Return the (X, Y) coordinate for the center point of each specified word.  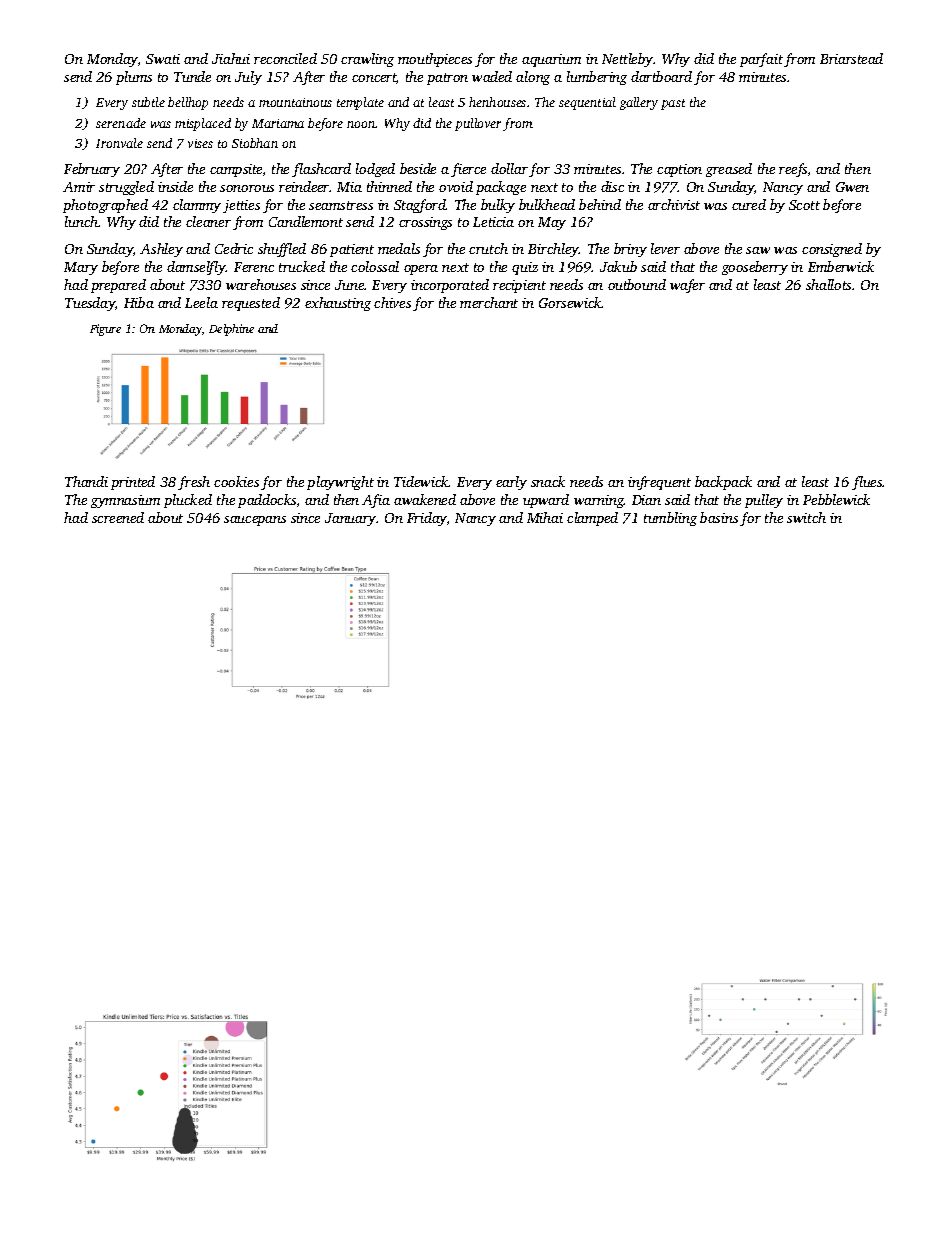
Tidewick (421, 481)
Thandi (86, 481)
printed (133, 483)
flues (867, 483)
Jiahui (231, 58)
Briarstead (851, 58)
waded (492, 76)
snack (548, 481)
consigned (832, 250)
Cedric (234, 248)
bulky (498, 206)
